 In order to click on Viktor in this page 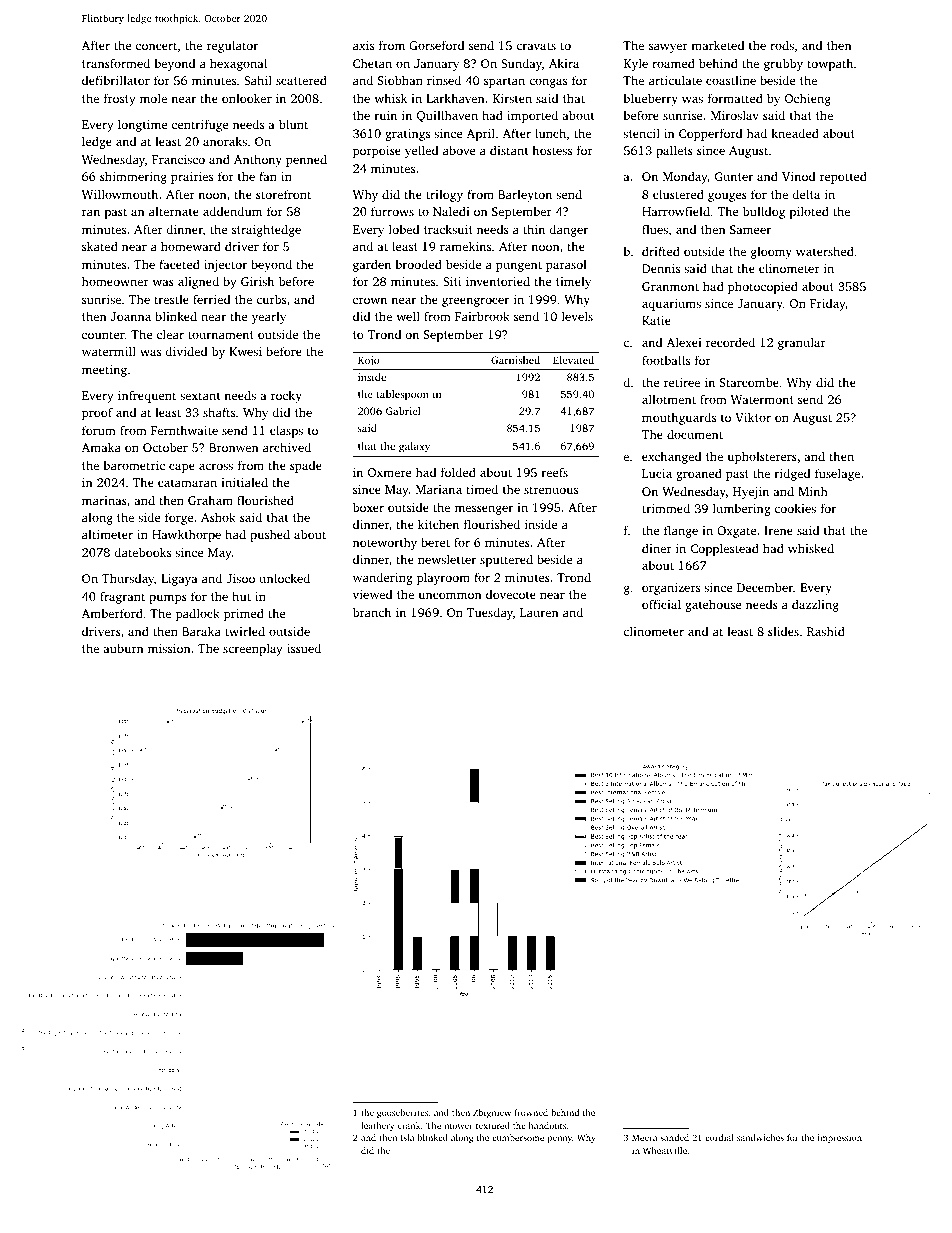, I will do `click(753, 417)`.
